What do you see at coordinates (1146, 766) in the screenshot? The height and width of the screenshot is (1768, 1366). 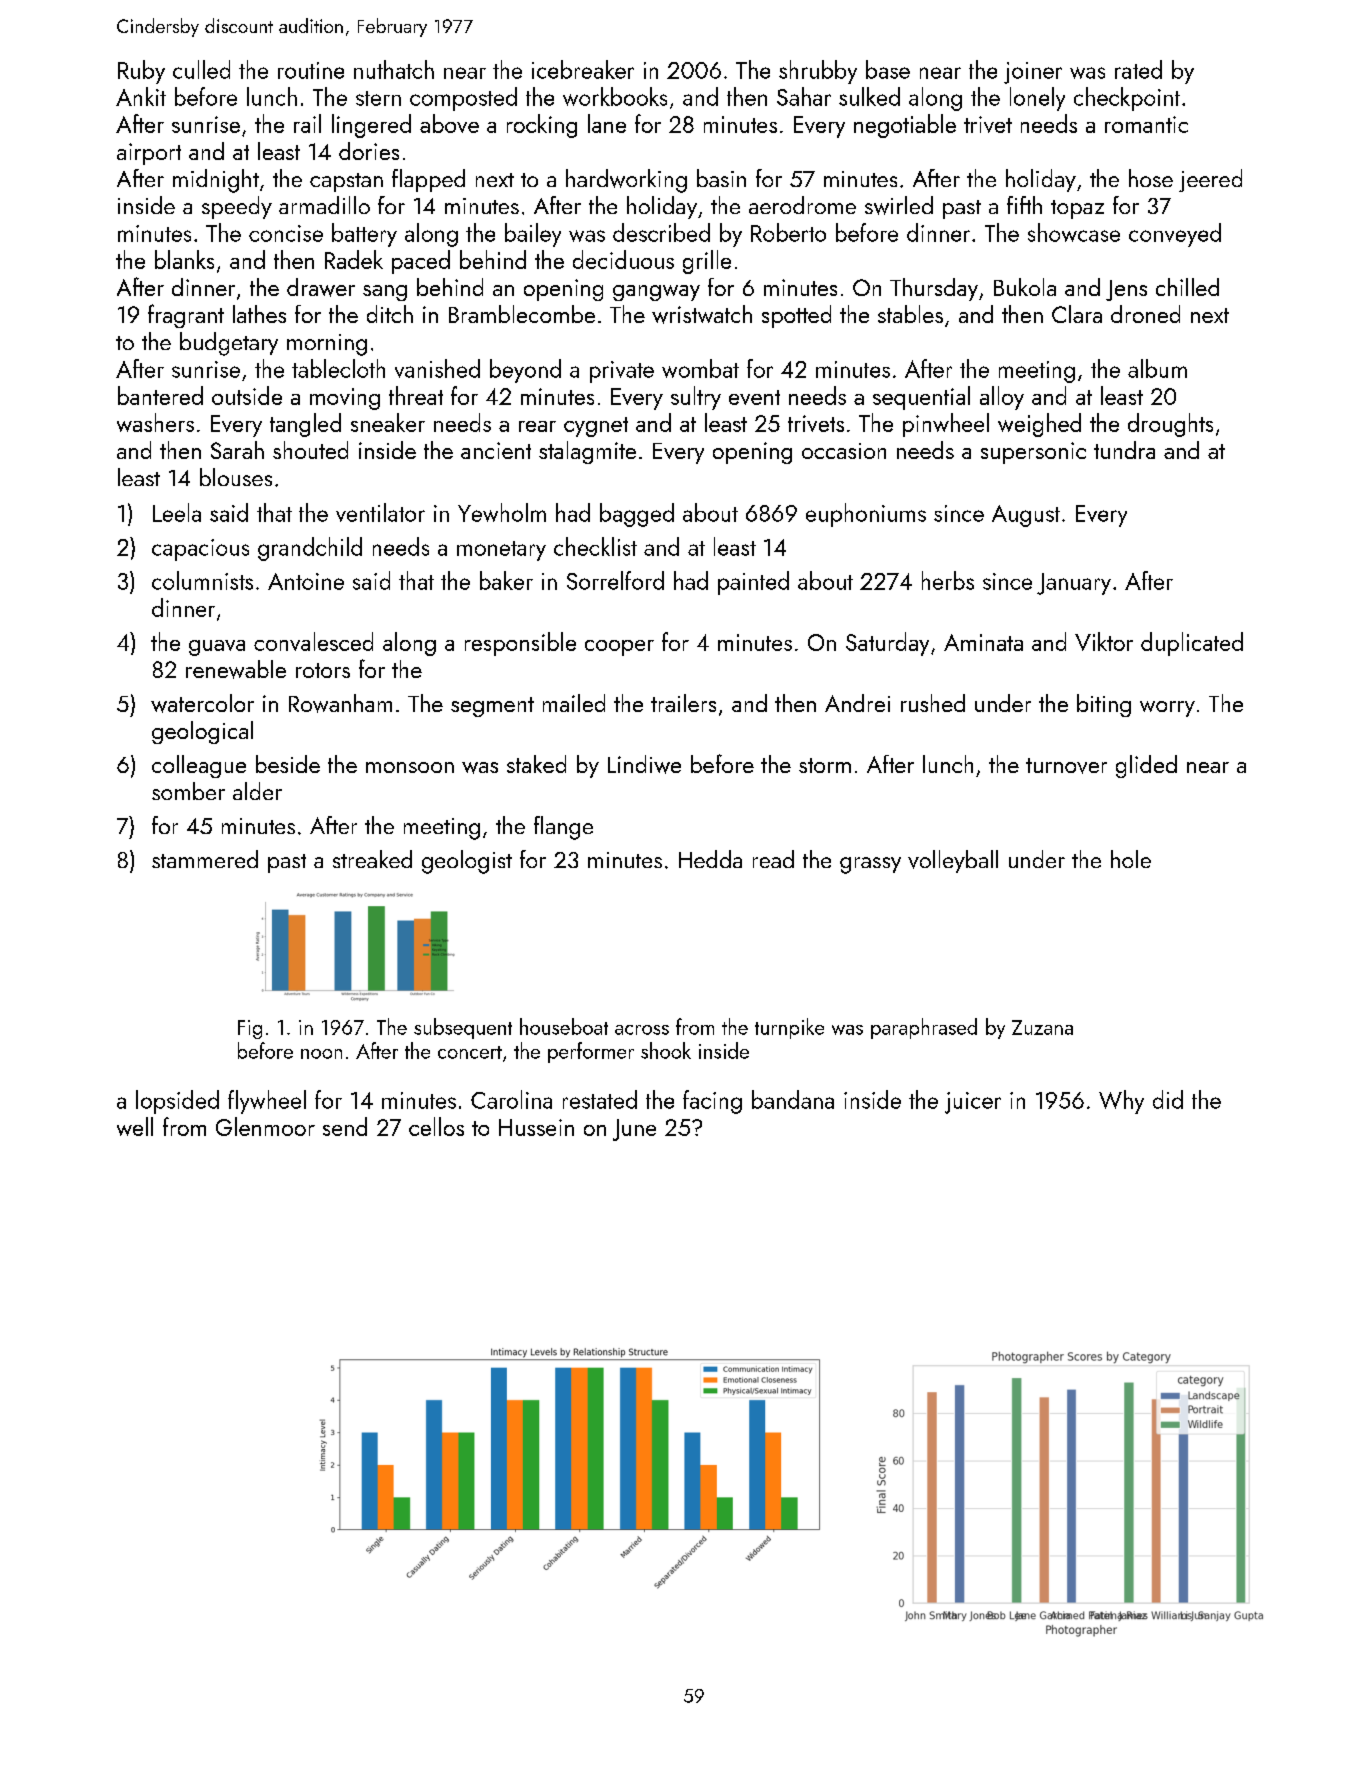 I see `glided` at bounding box center [1146, 766].
